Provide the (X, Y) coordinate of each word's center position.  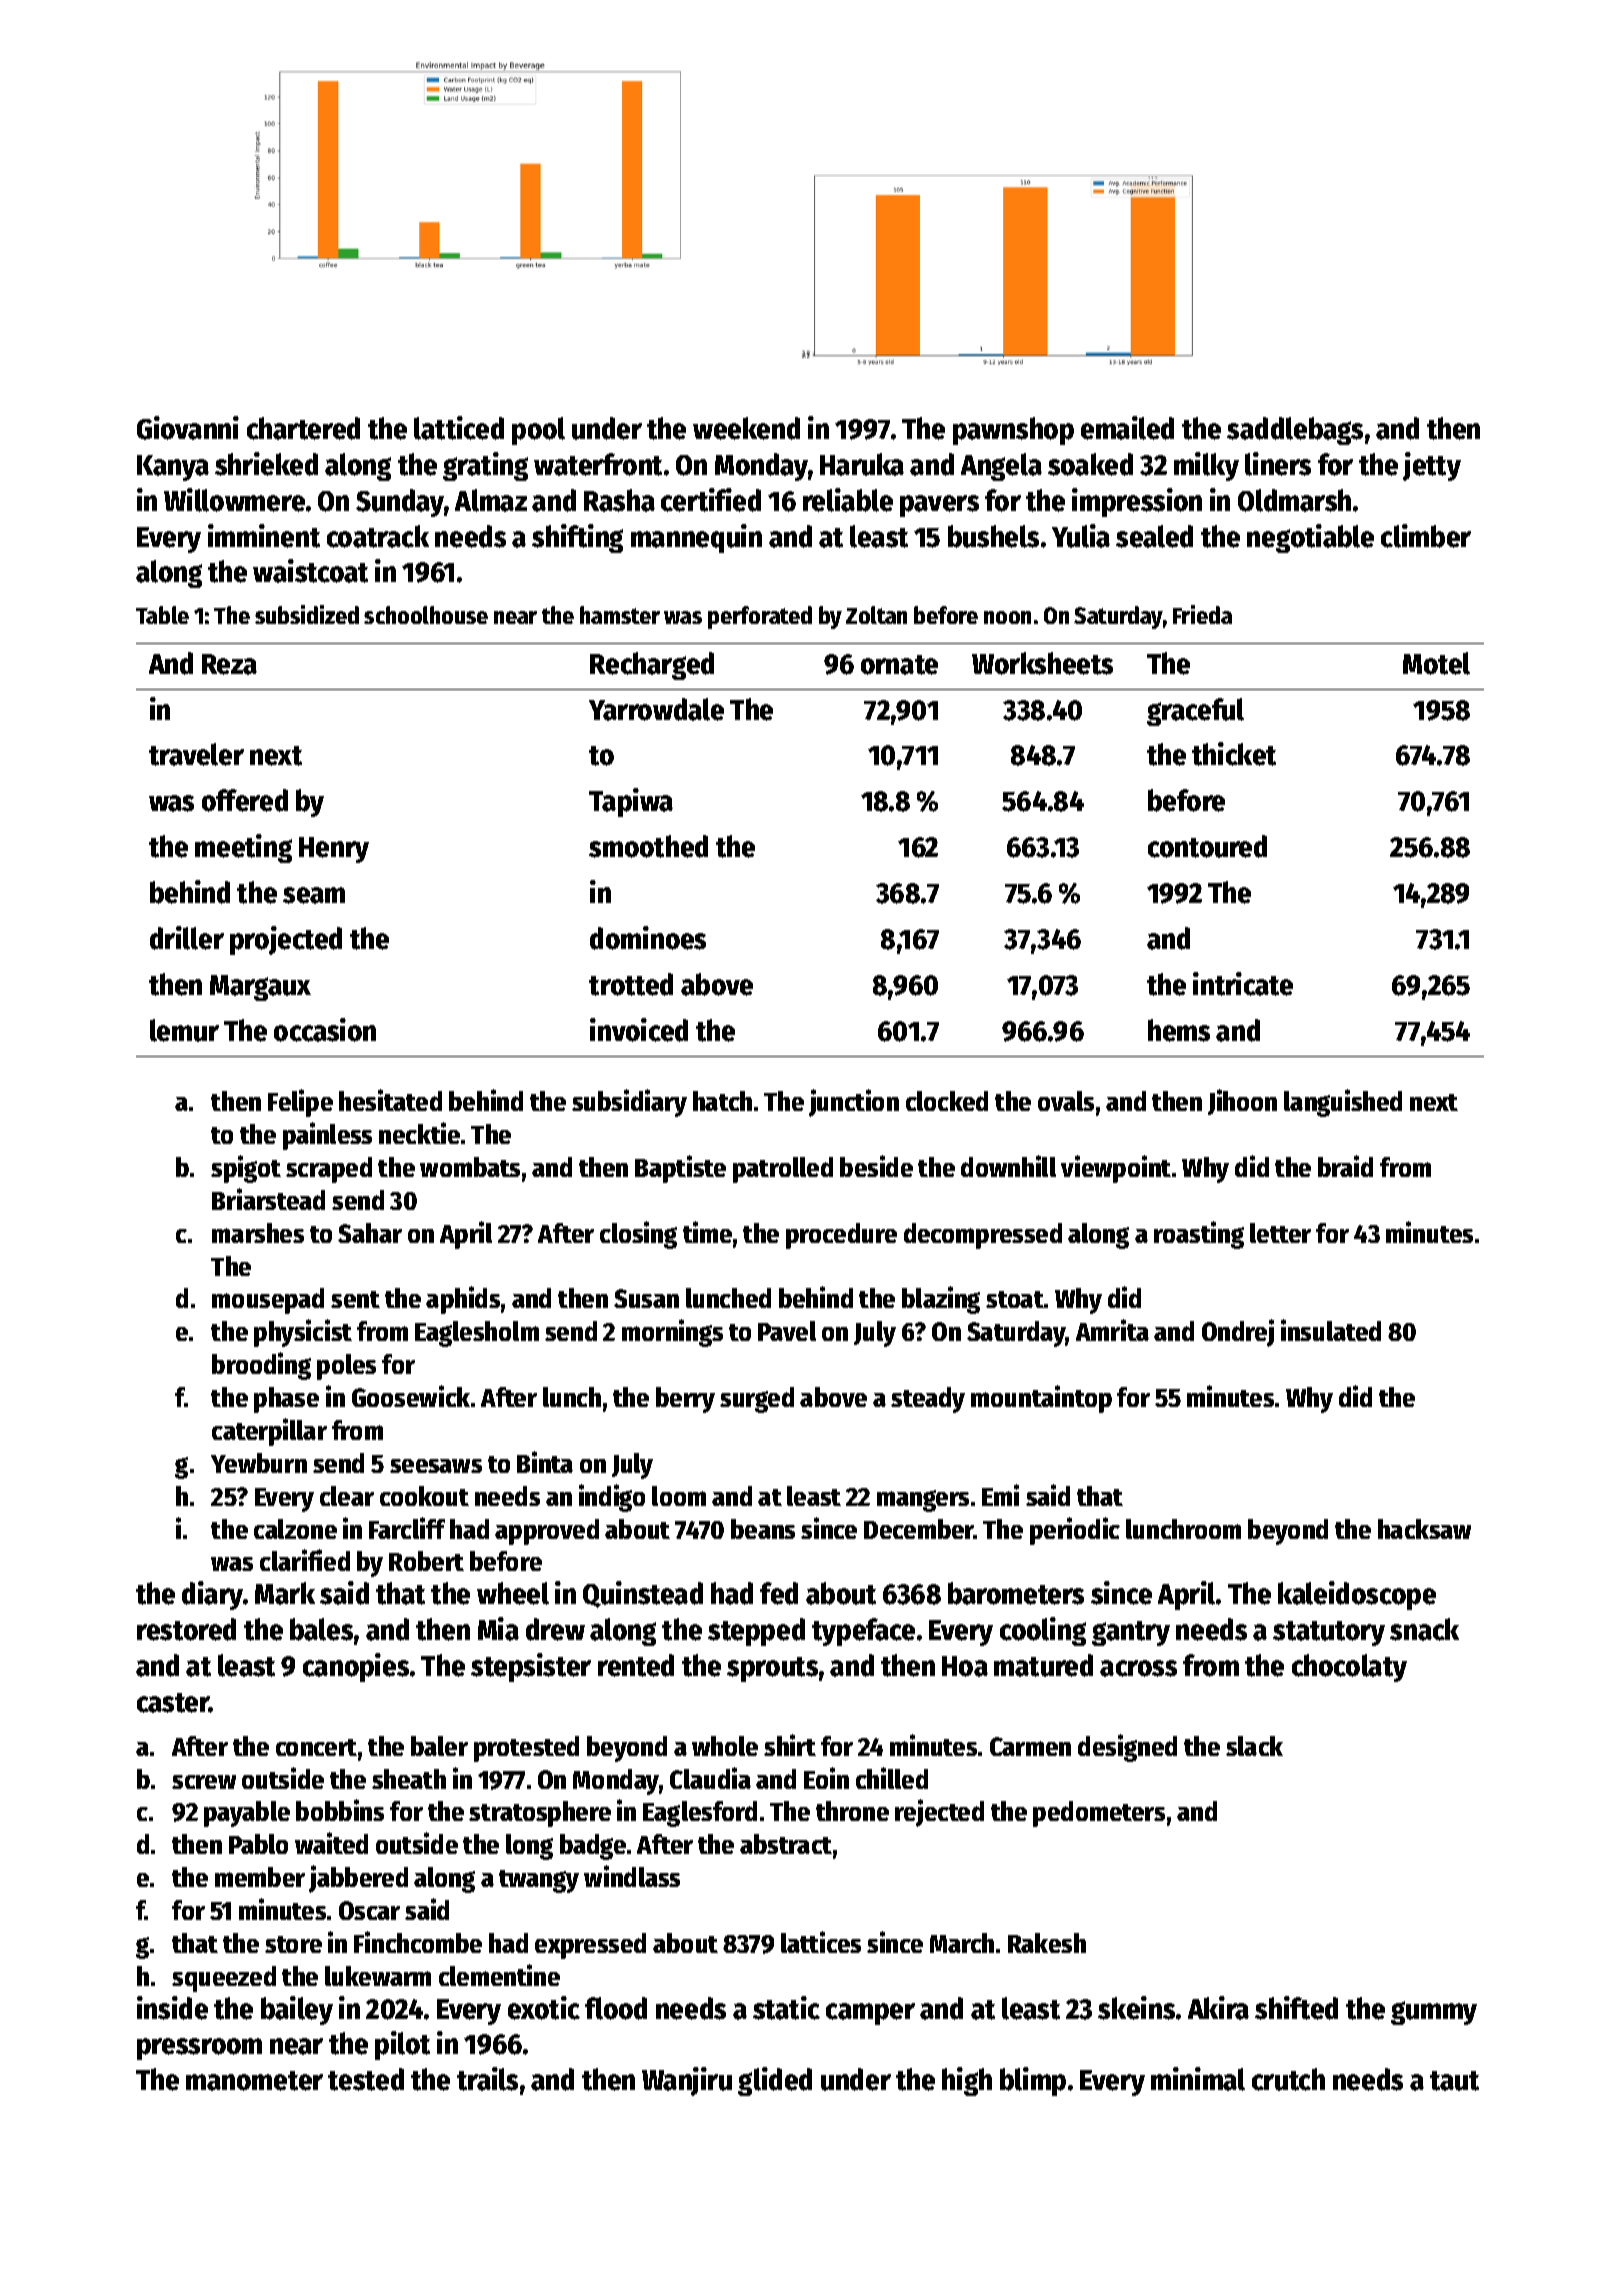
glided (775, 2081)
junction (854, 1103)
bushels (993, 536)
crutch (1288, 2079)
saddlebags (1295, 431)
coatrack (378, 536)
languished (1343, 1103)
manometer (254, 2081)
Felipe (300, 1103)
